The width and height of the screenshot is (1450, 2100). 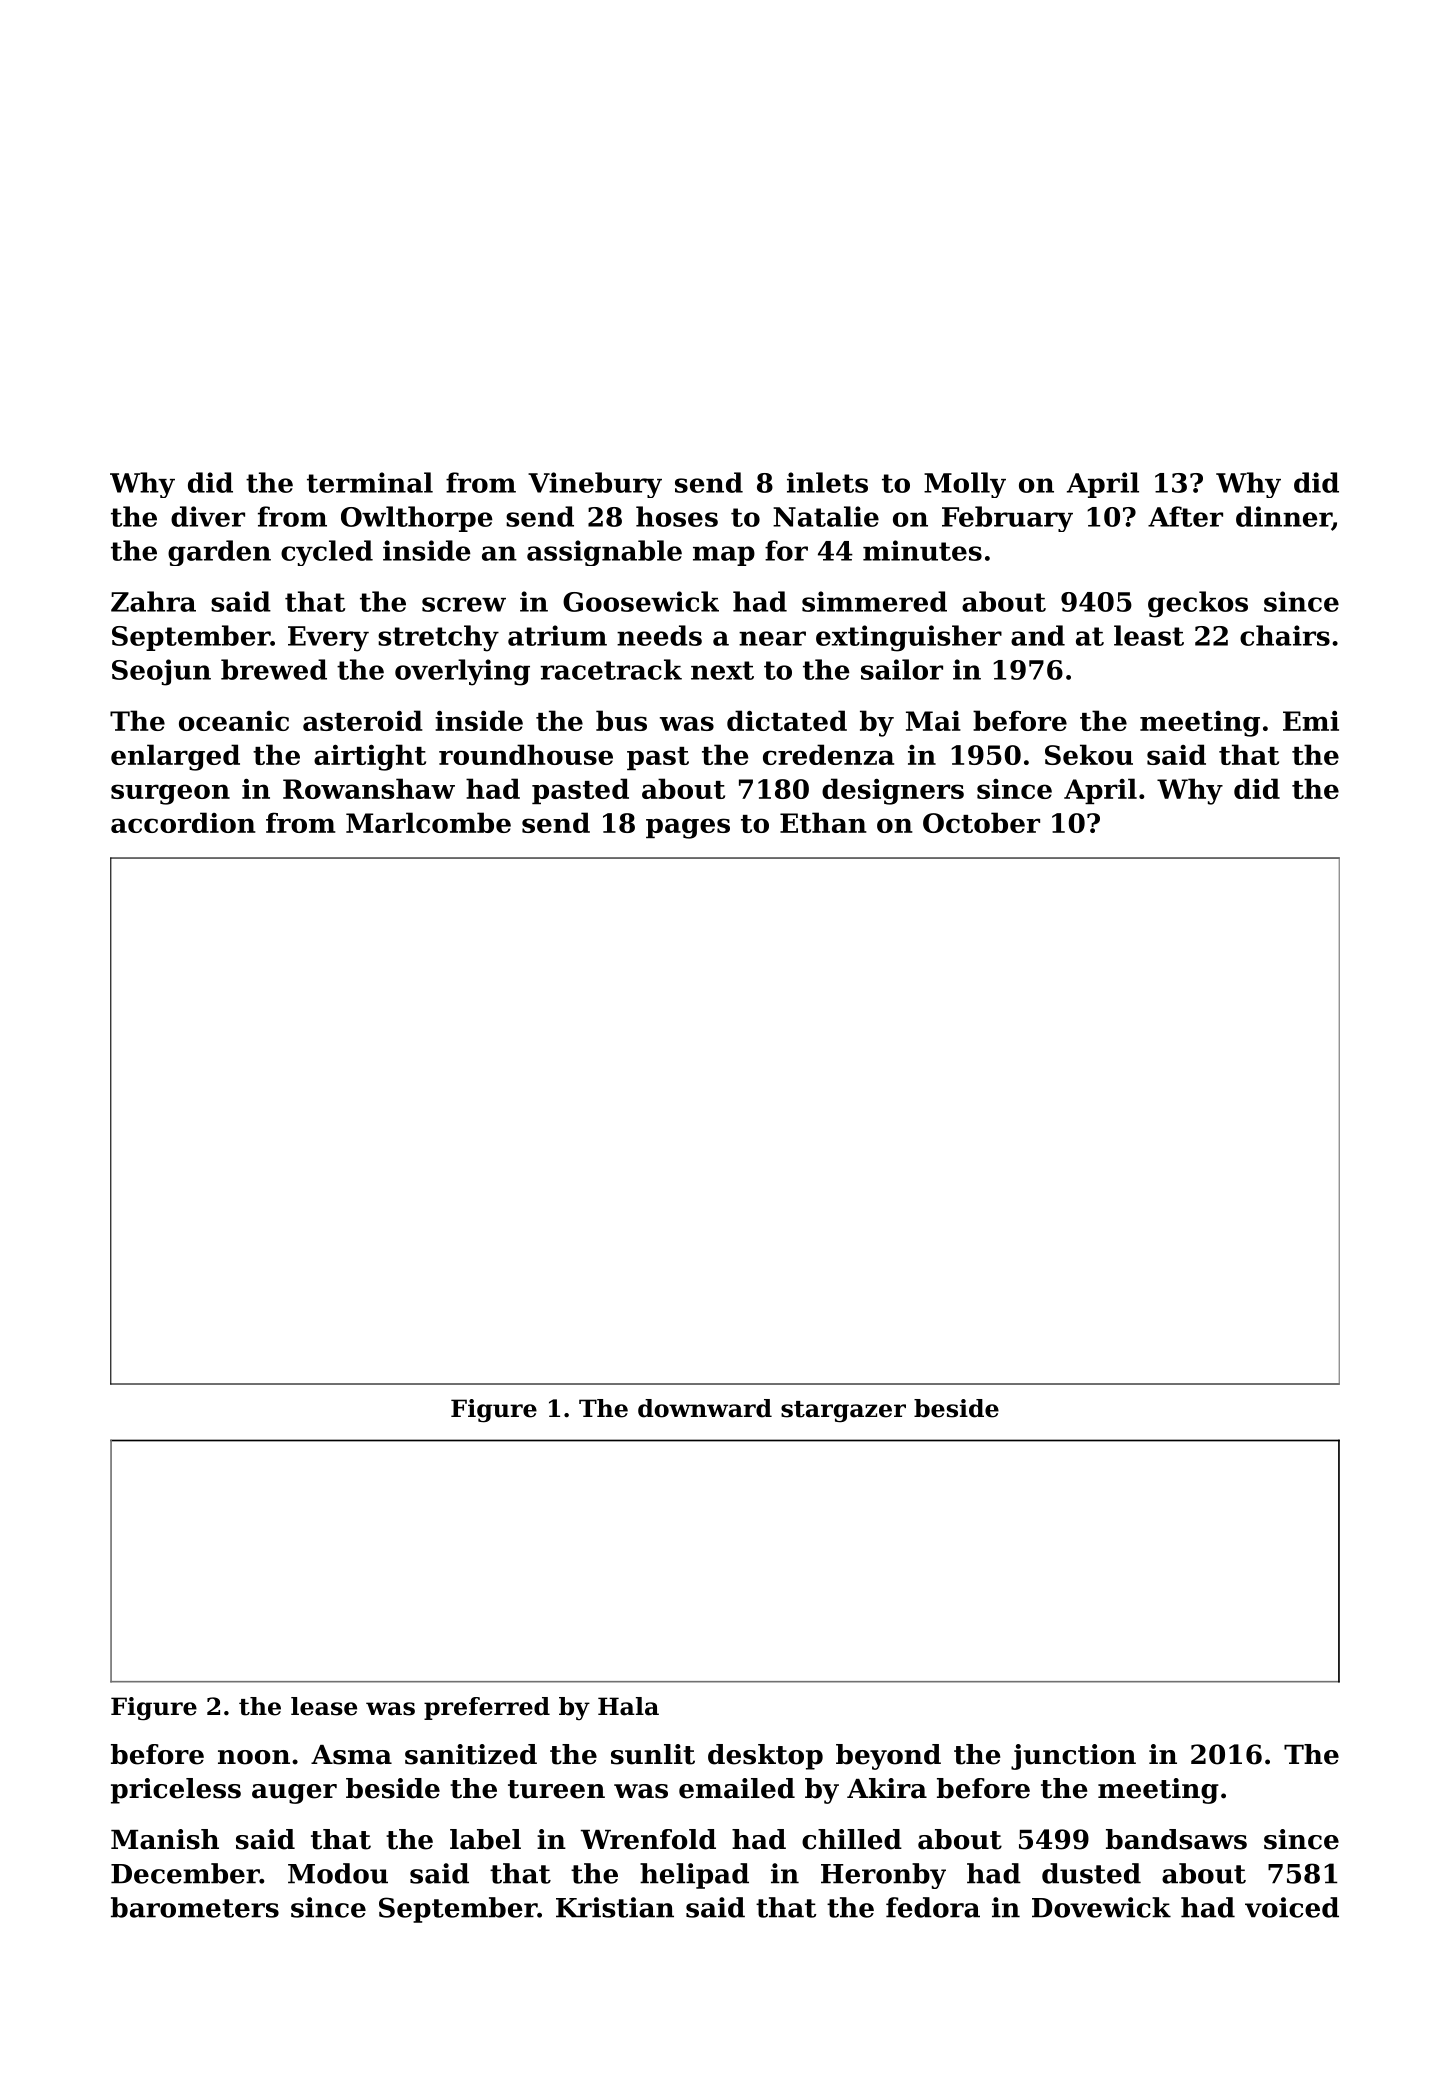 What do you see at coordinates (428, 822) in the screenshot?
I see `Marlcombe` at bounding box center [428, 822].
